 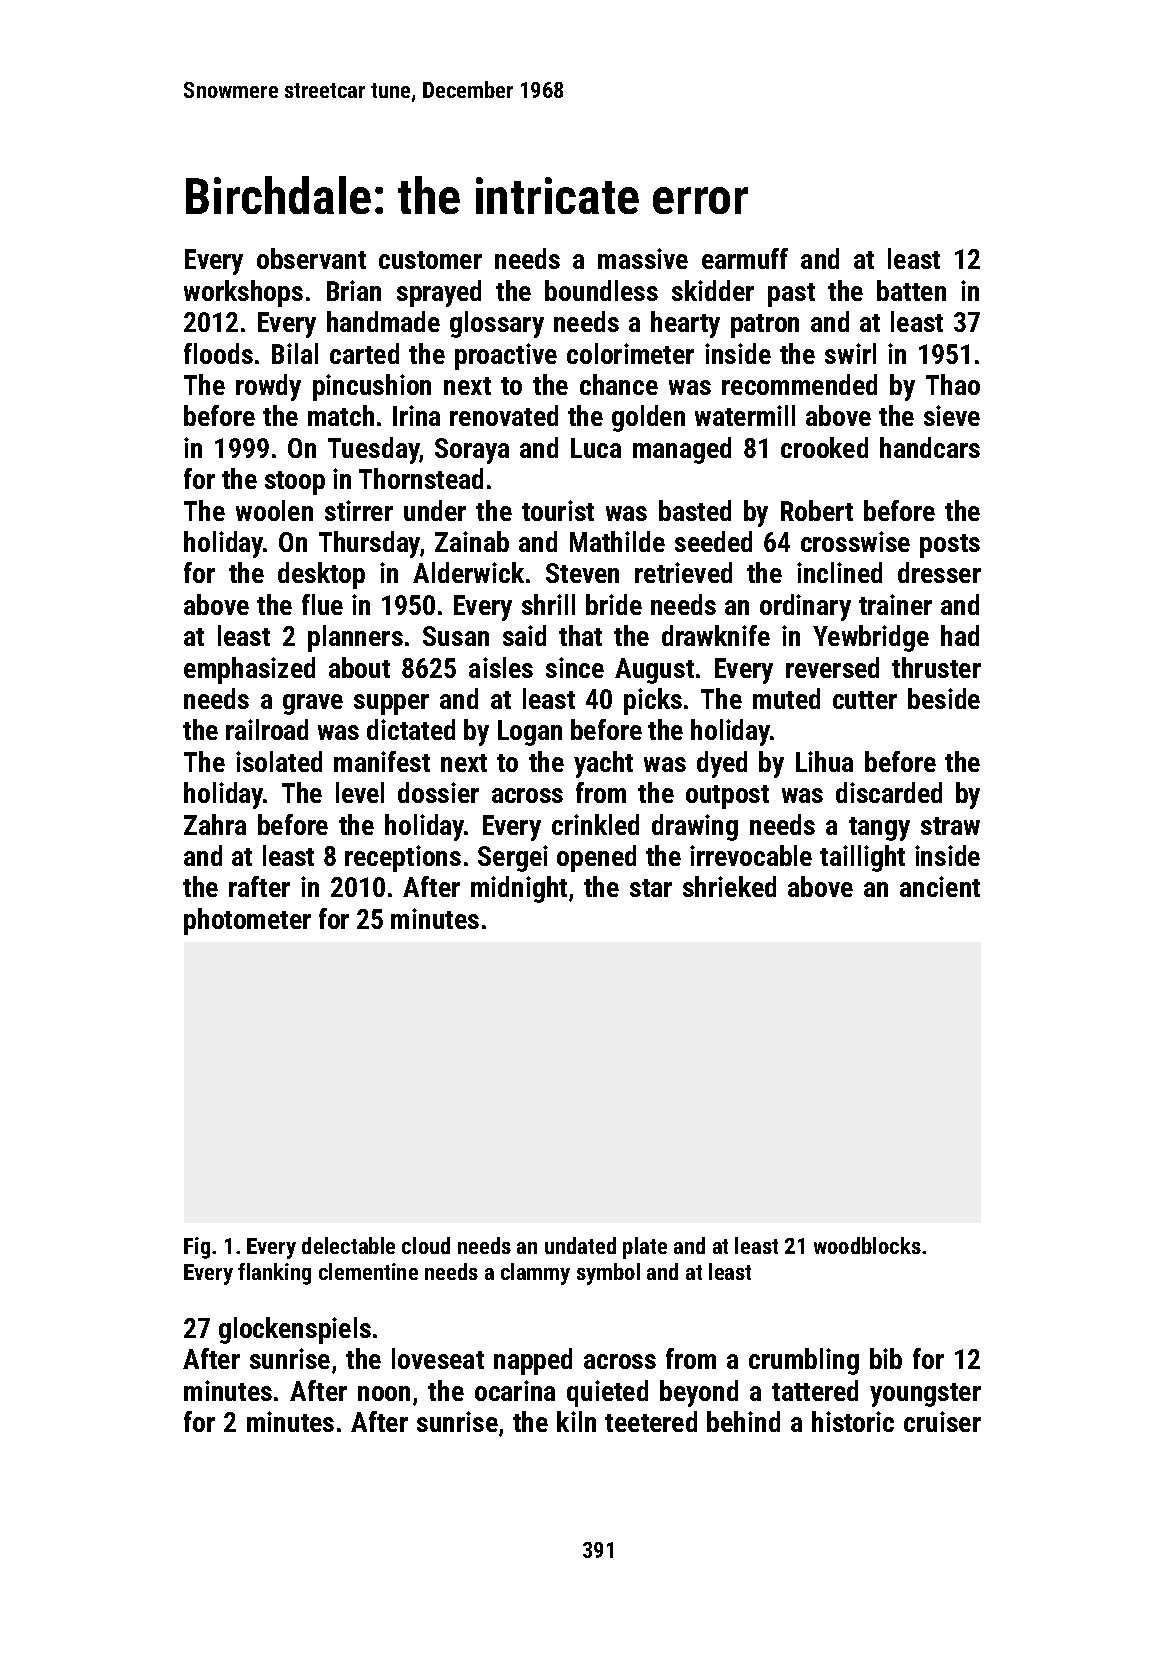 I want to click on midnight, so click(x=519, y=889).
